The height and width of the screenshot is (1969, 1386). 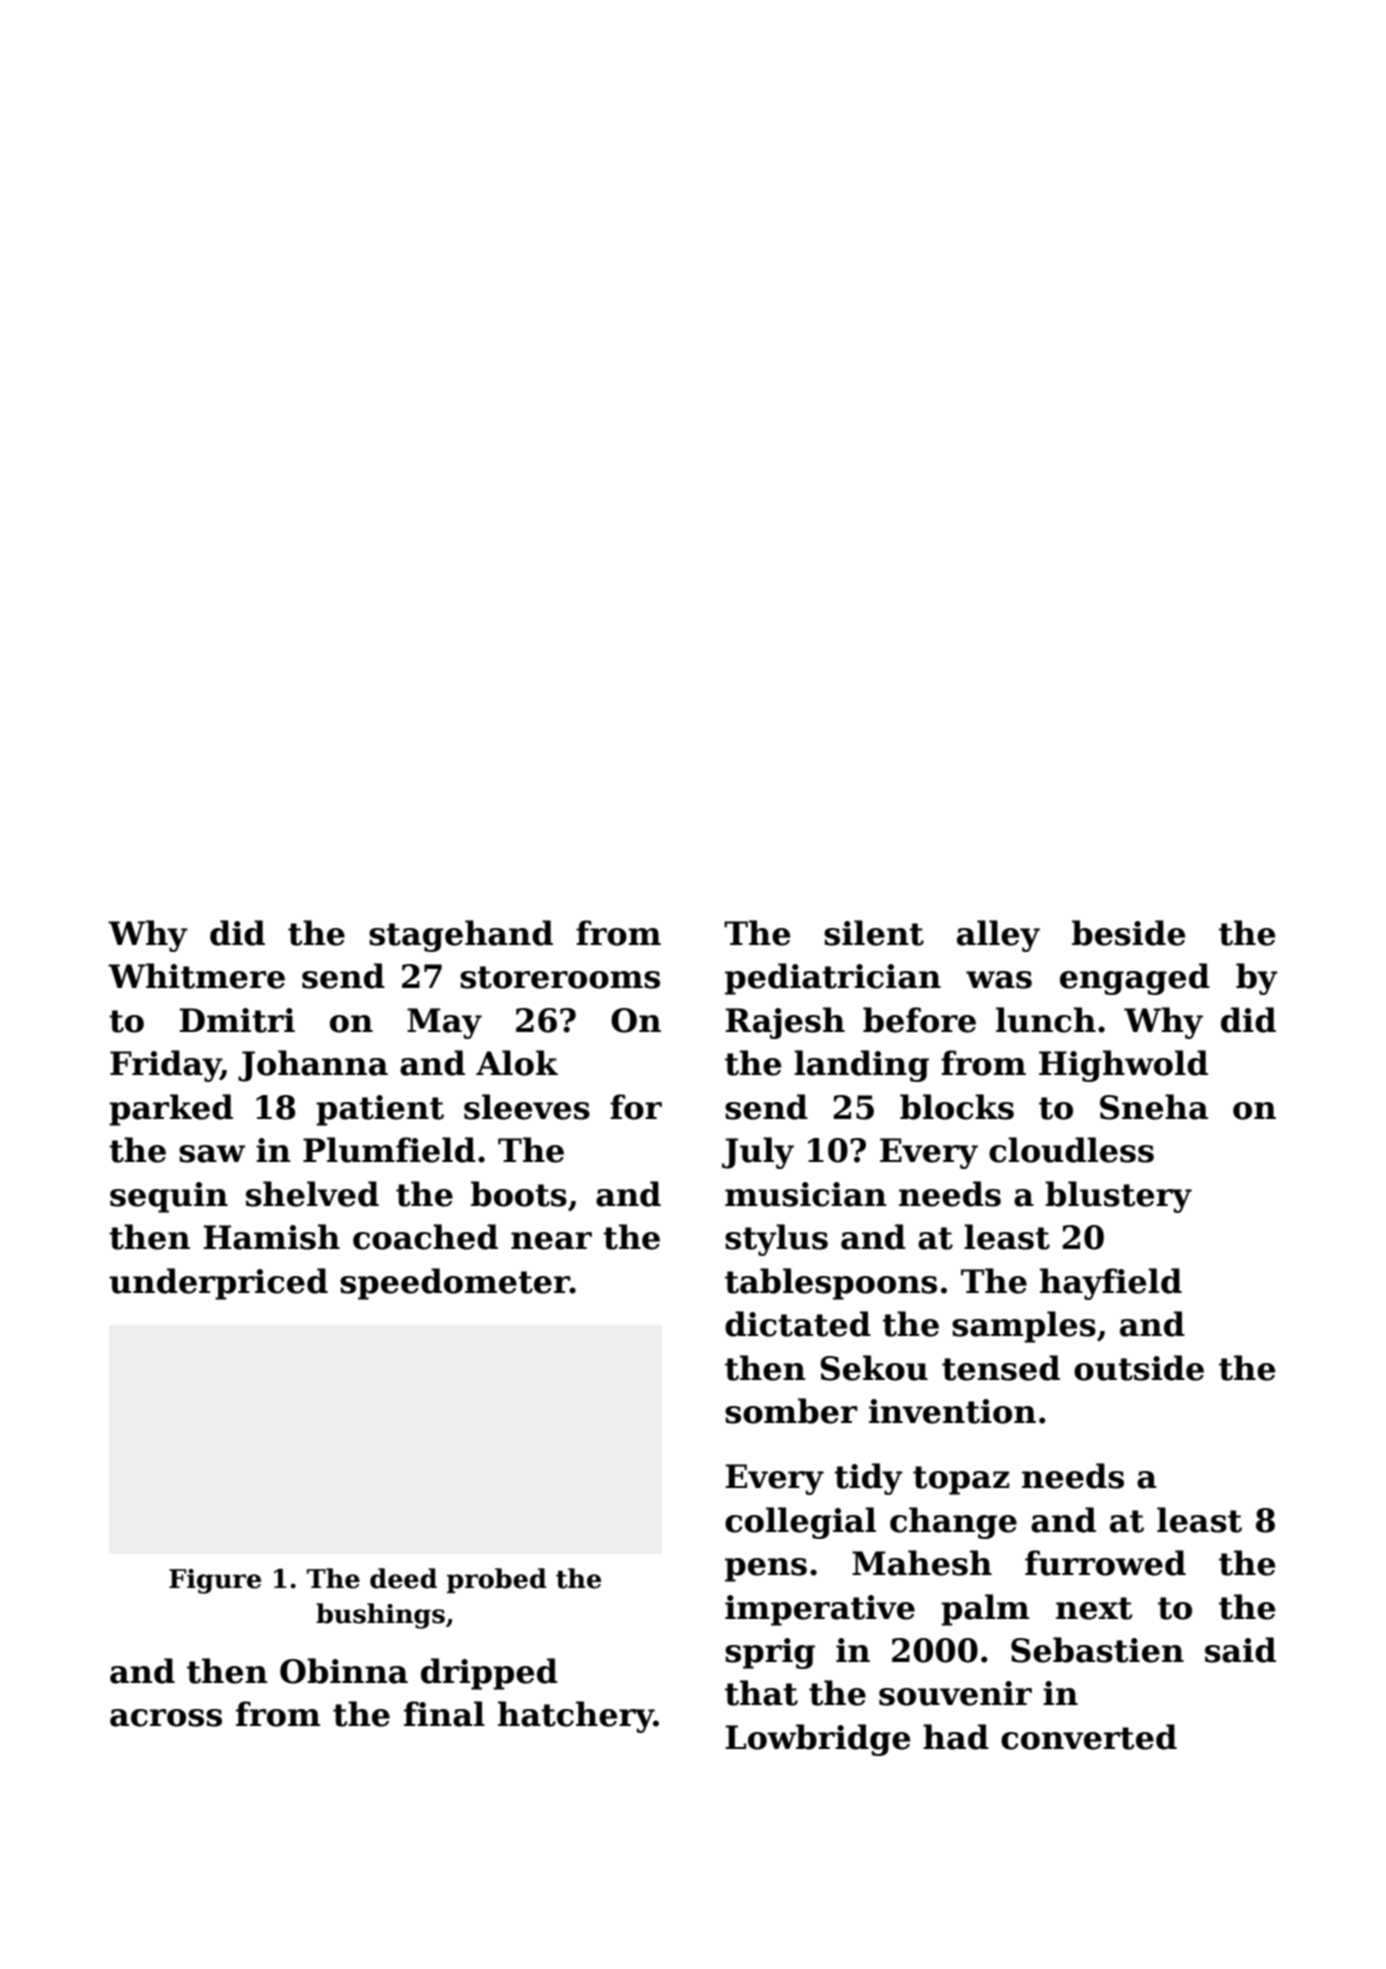 I want to click on pens, so click(x=766, y=1570).
